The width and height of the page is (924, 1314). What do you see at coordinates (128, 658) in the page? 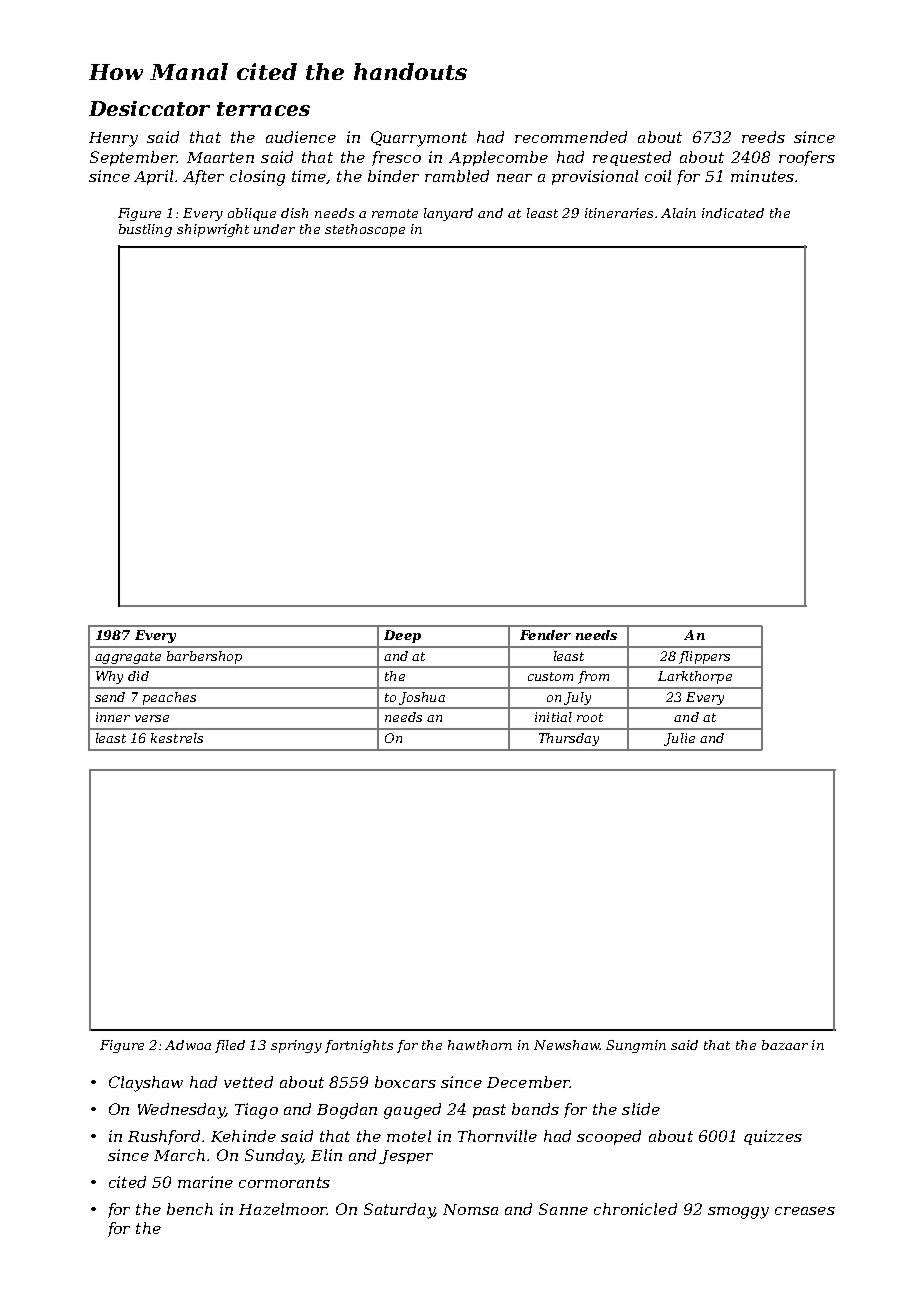
I see `aggregate` at bounding box center [128, 658].
